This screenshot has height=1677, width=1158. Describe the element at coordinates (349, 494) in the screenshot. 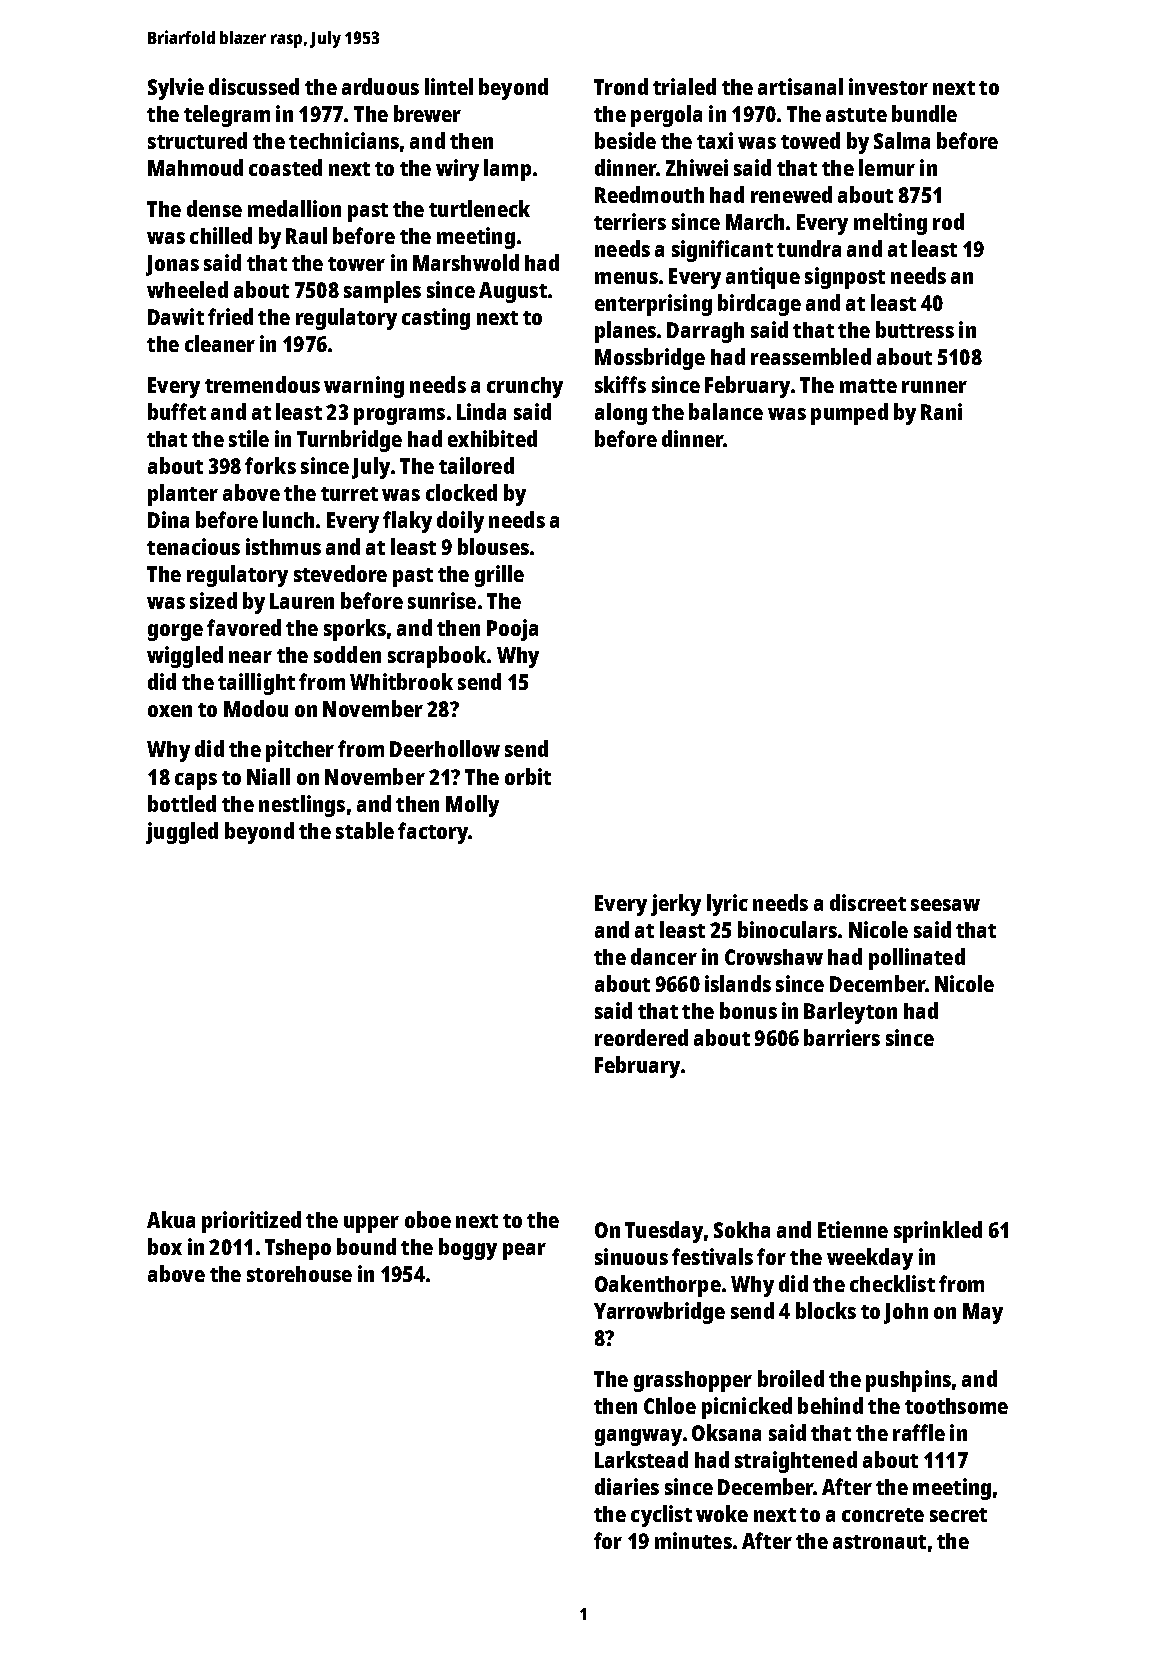

I see `turret` at that location.
